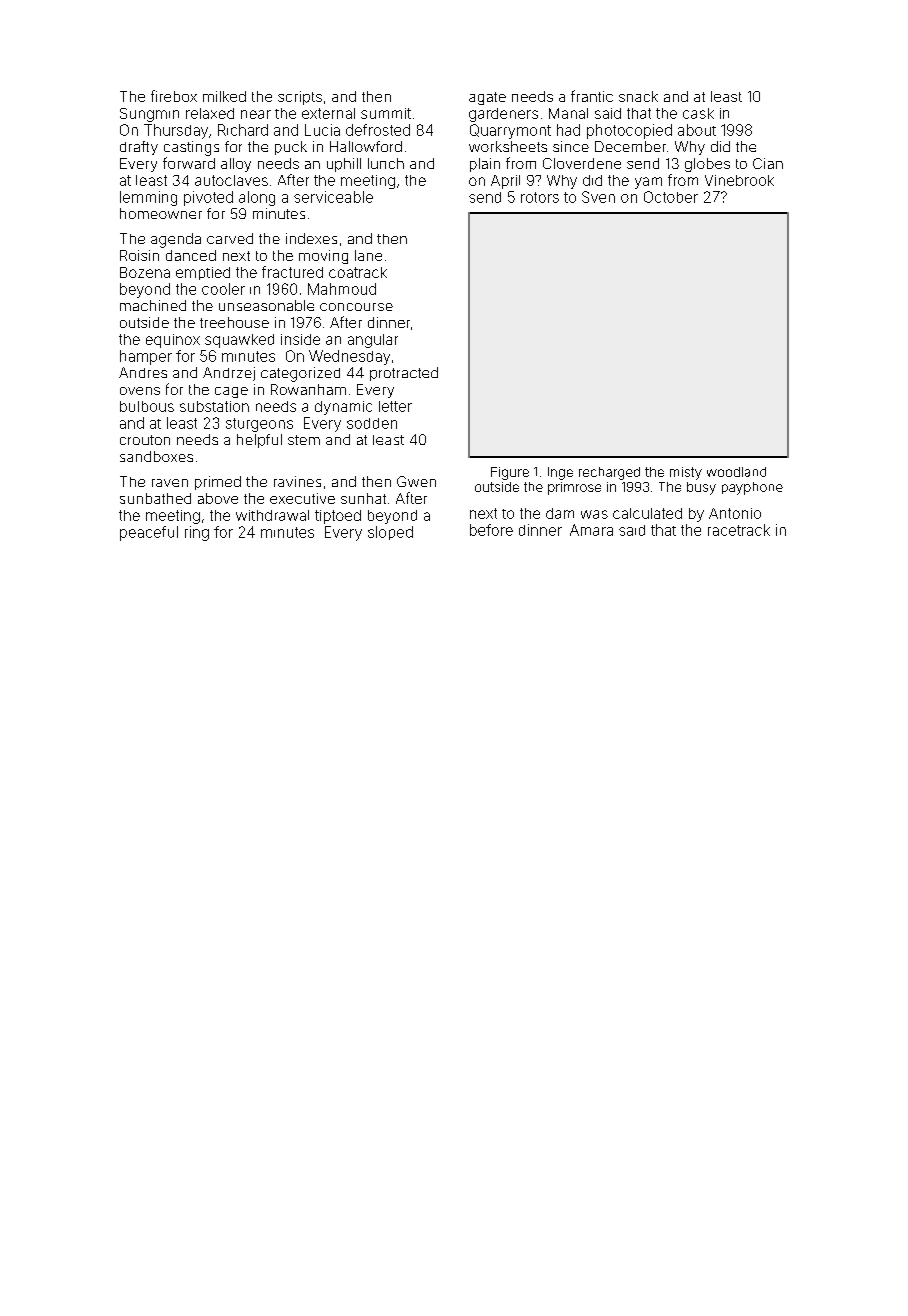 This screenshot has height=1316, width=908. Describe the element at coordinates (386, 113) in the screenshot. I see `summit` at that location.
